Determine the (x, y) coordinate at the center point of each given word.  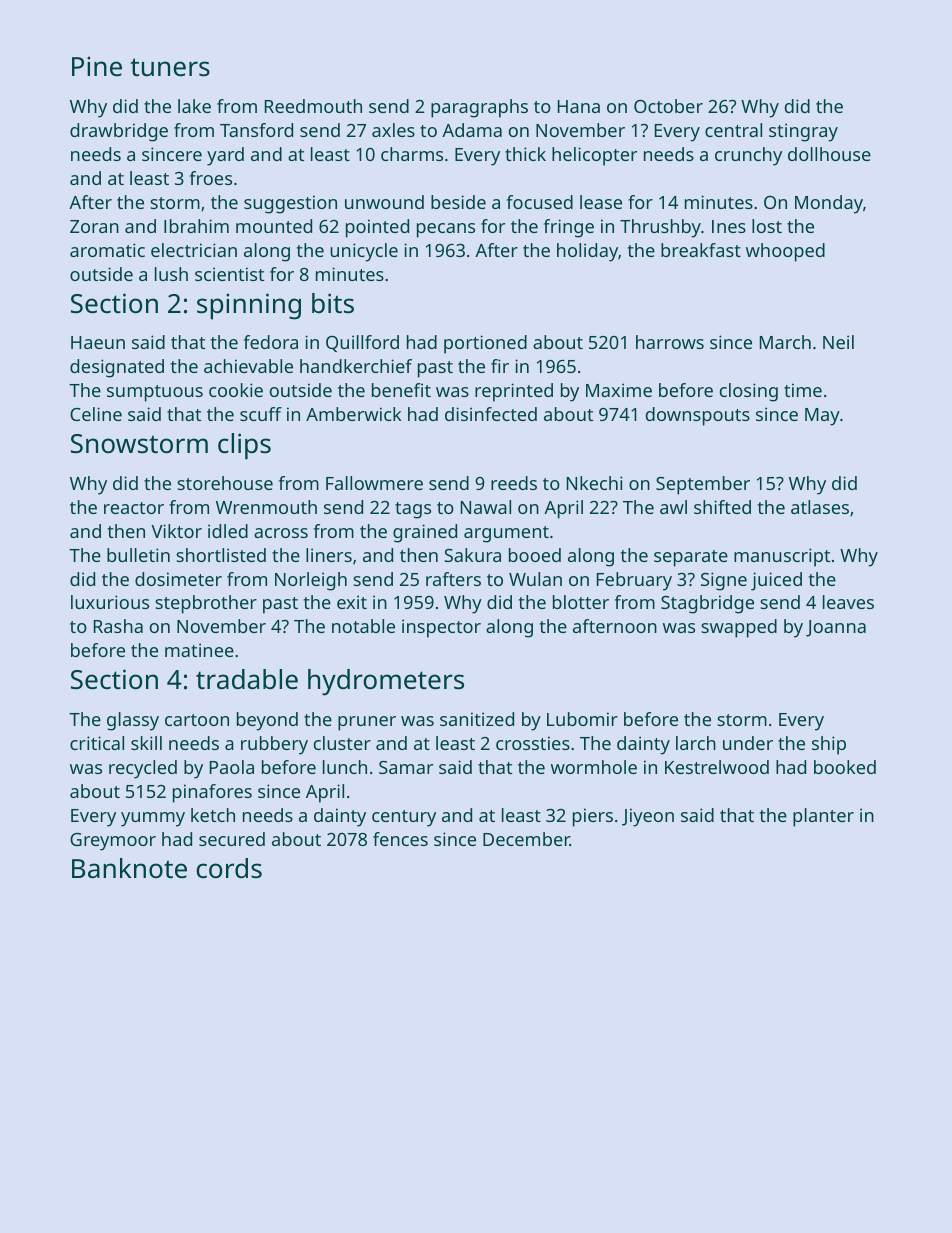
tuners (170, 67)
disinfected (491, 414)
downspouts (698, 416)
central (733, 130)
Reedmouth (313, 106)
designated (117, 368)
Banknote (129, 868)
